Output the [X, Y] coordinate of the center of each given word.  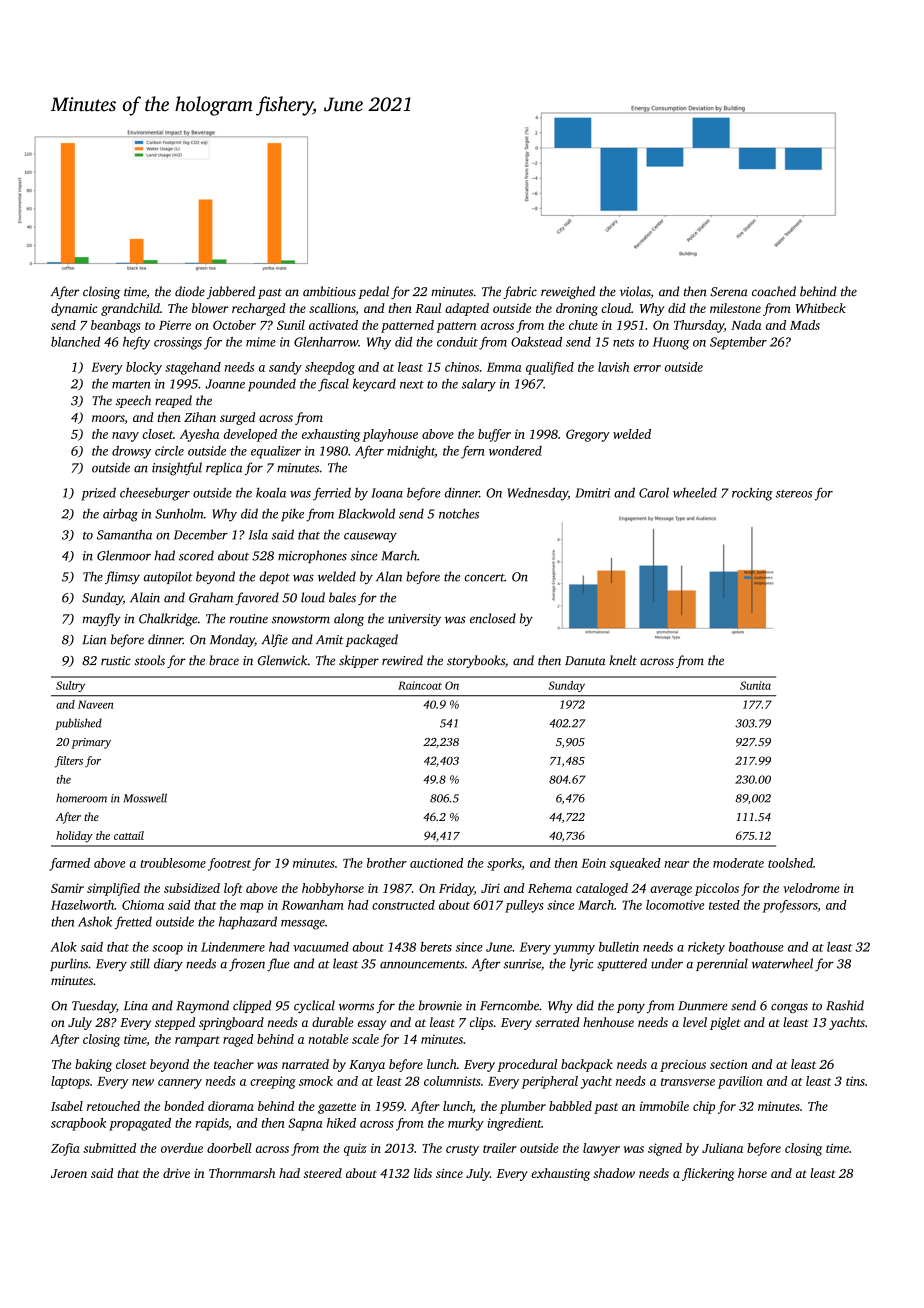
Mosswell [145, 798]
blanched [75, 342]
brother [387, 863]
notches [459, 513]
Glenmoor [124, 555]
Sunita [755, 685]
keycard [374, 385]
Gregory [588, 435]
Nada [746, 325]
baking [93, 1065]
